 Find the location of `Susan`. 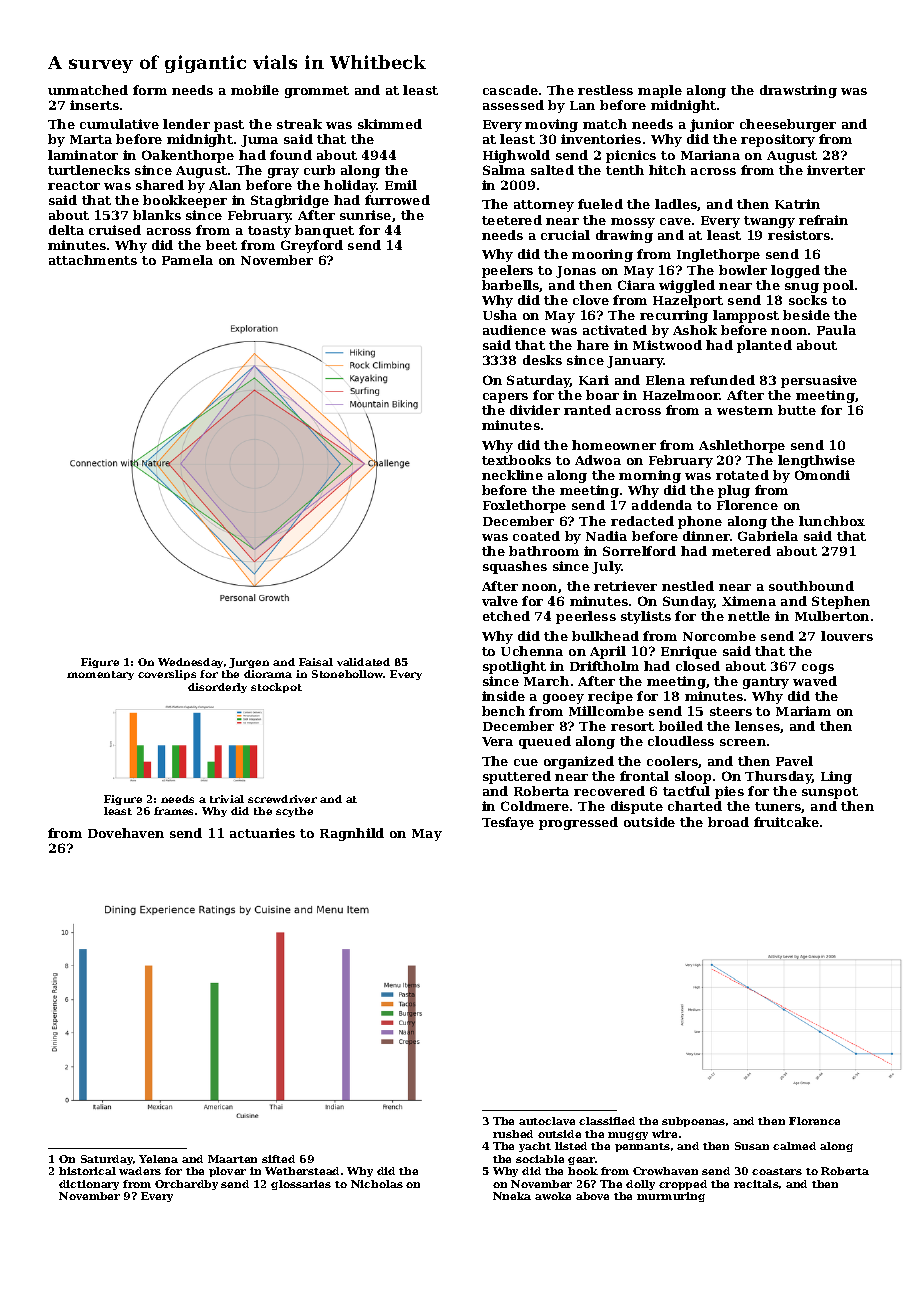

Susan is located at coordinates (752, 1146).
